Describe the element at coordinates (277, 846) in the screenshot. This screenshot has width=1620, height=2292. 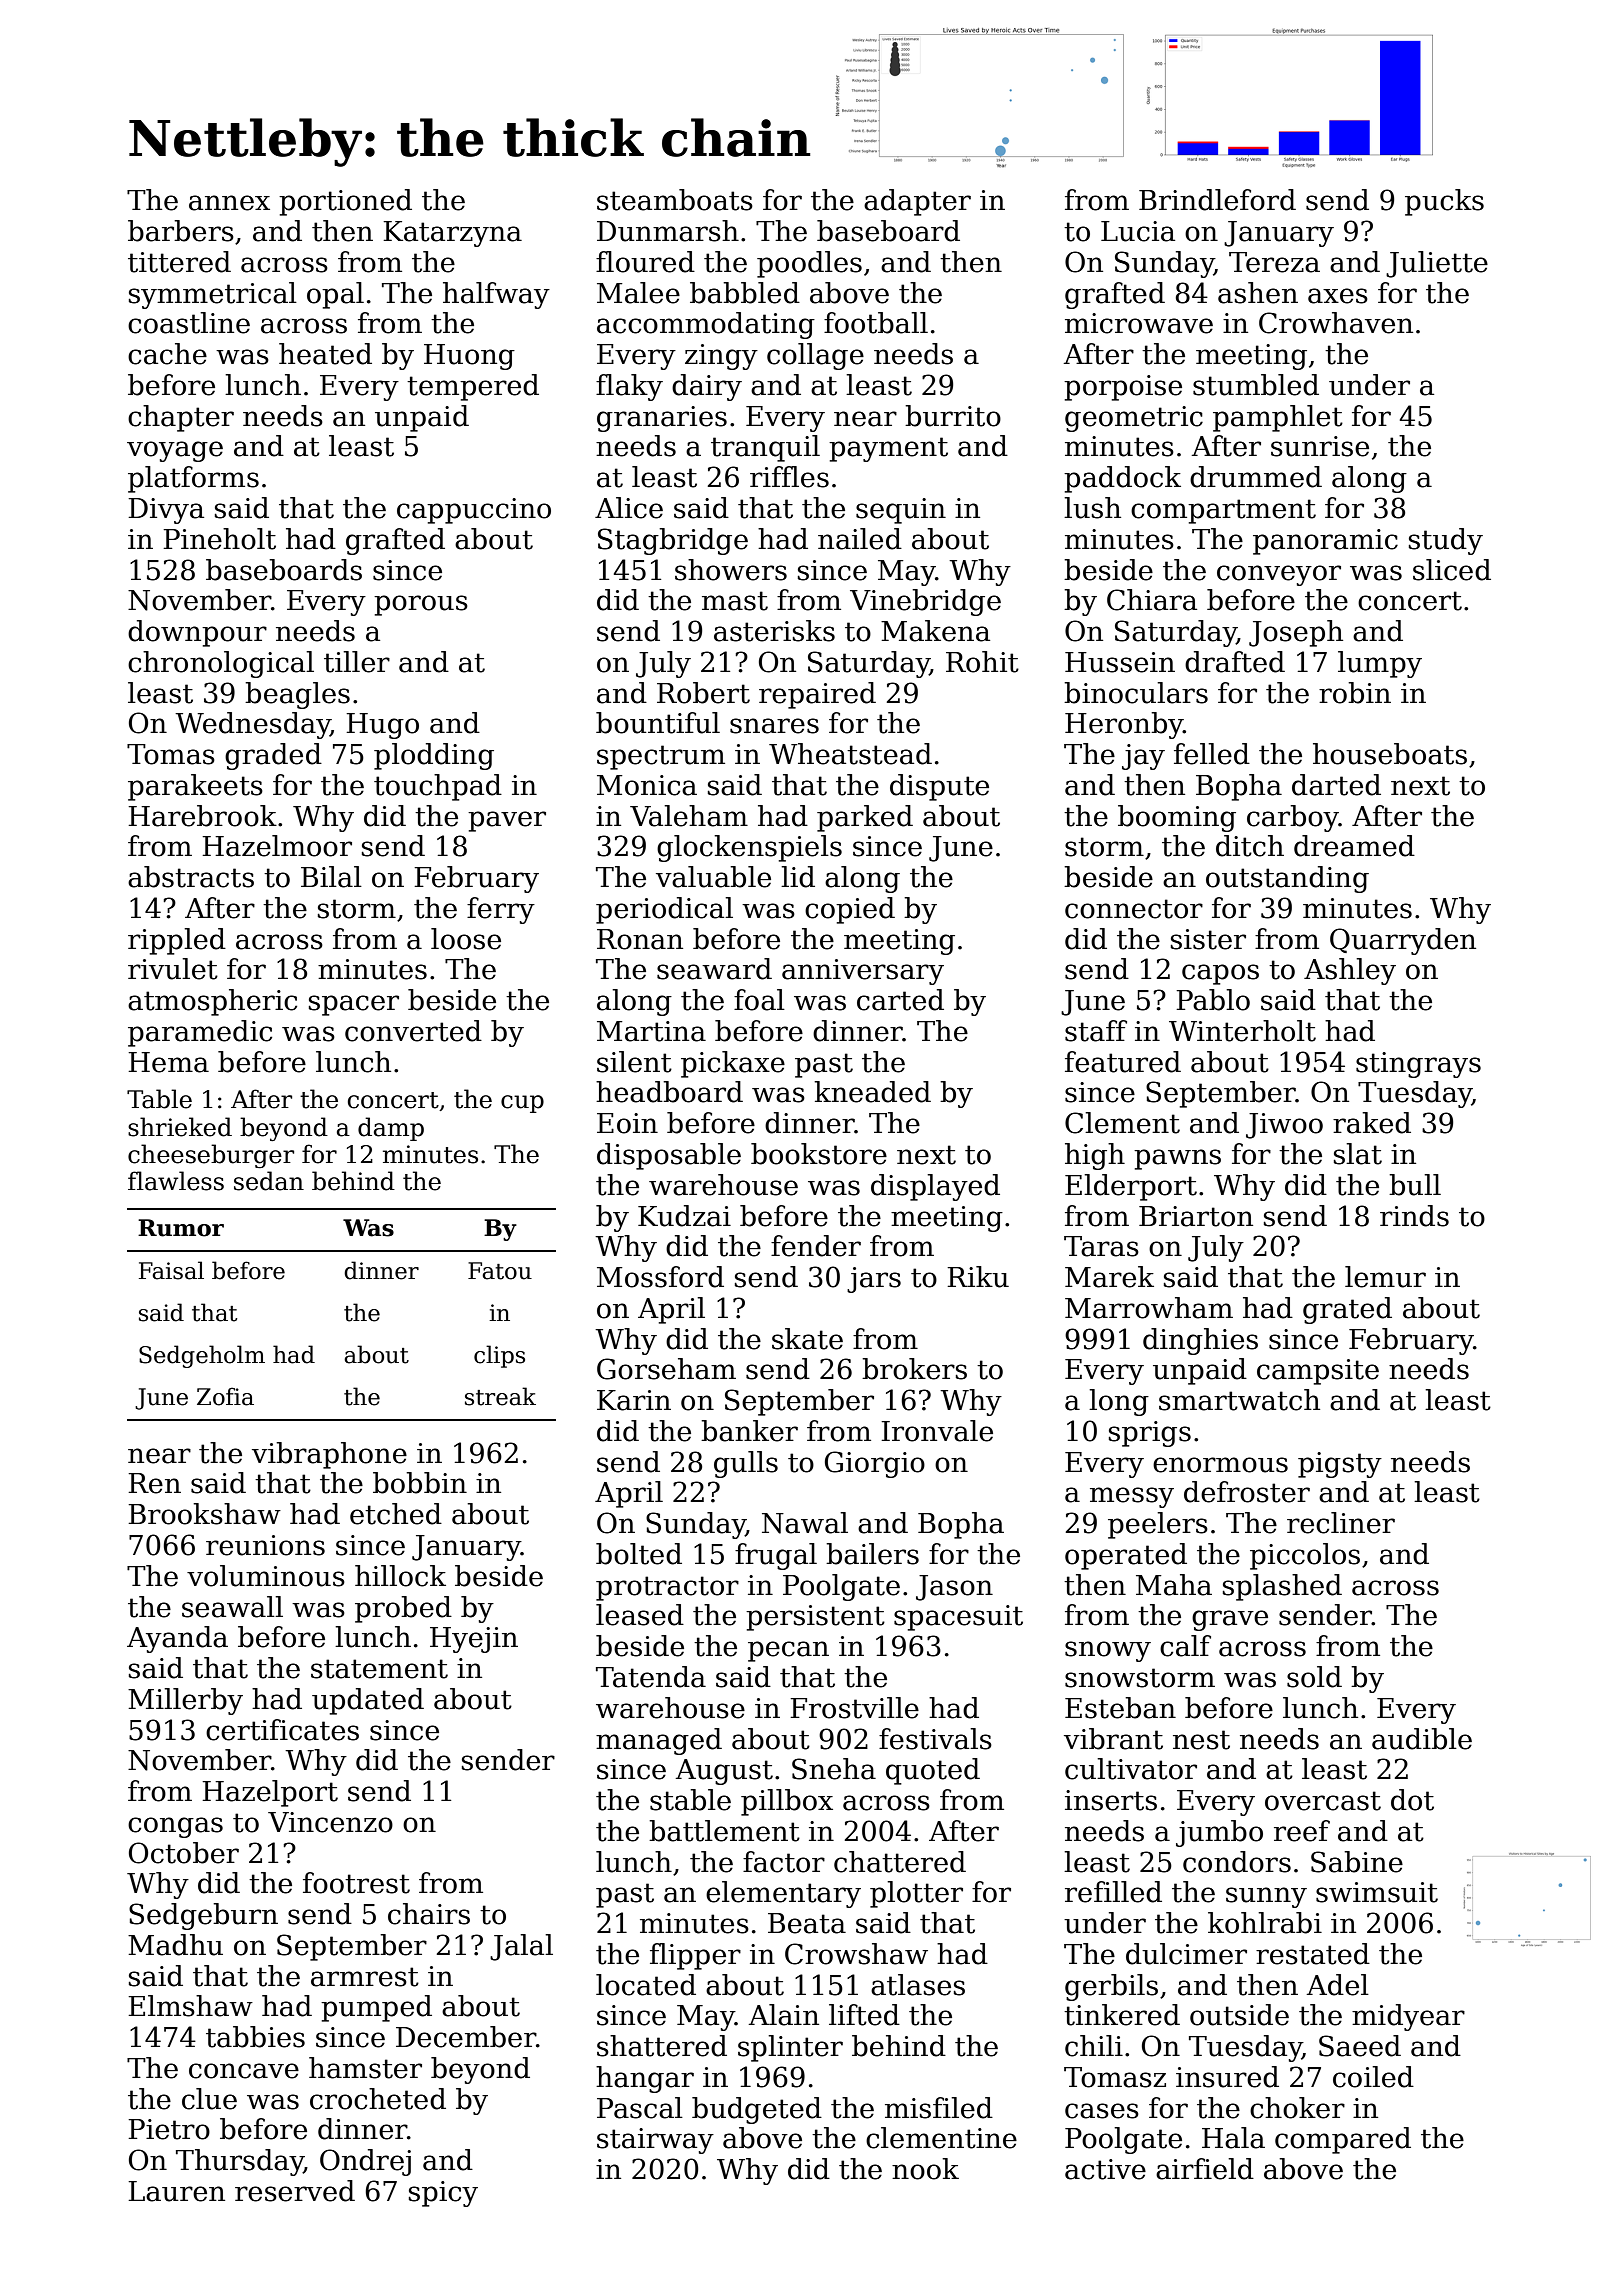
I see `Hazelmoor` at that location.
